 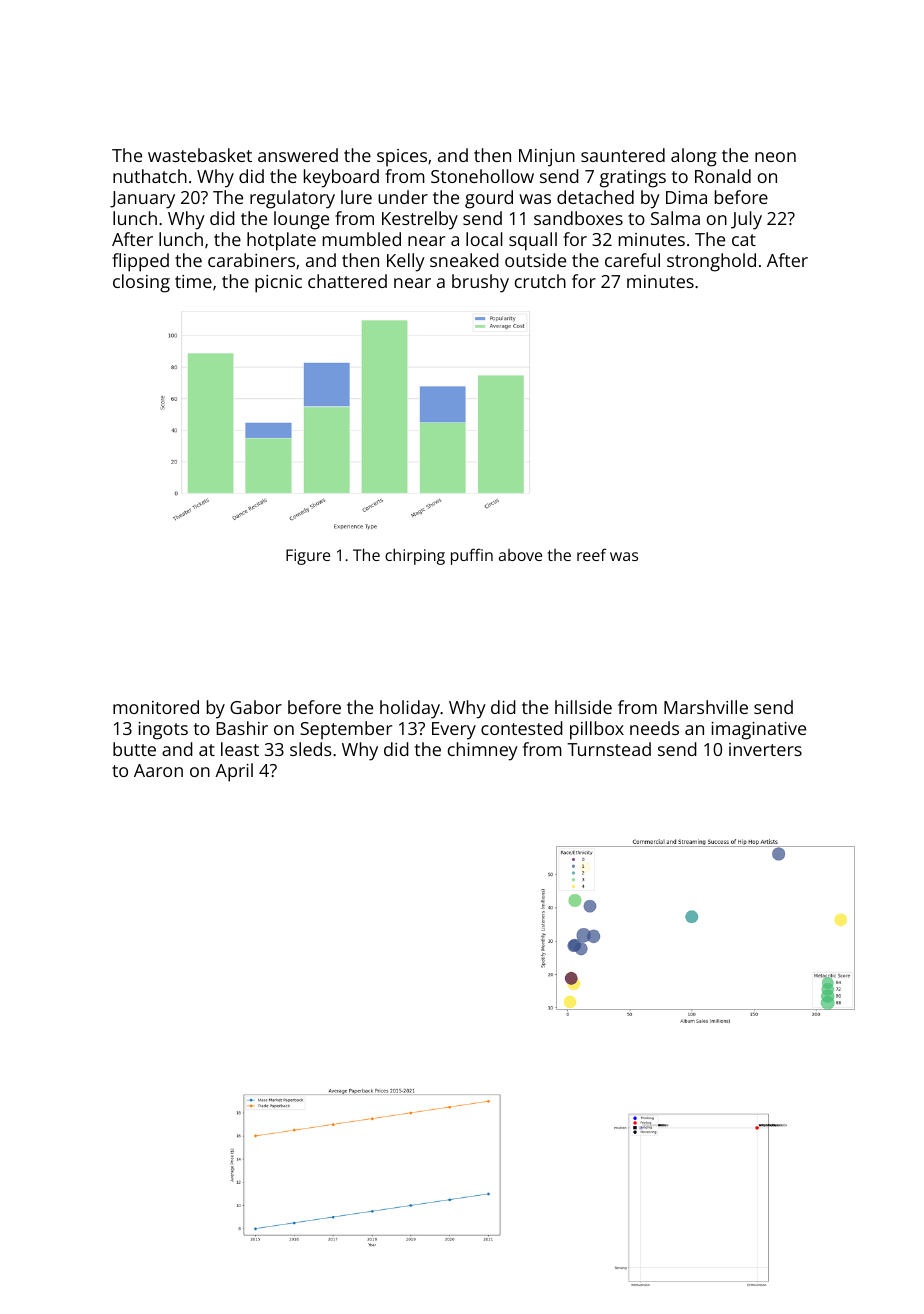 I want to click on careful, so click(x=632, y=260).
